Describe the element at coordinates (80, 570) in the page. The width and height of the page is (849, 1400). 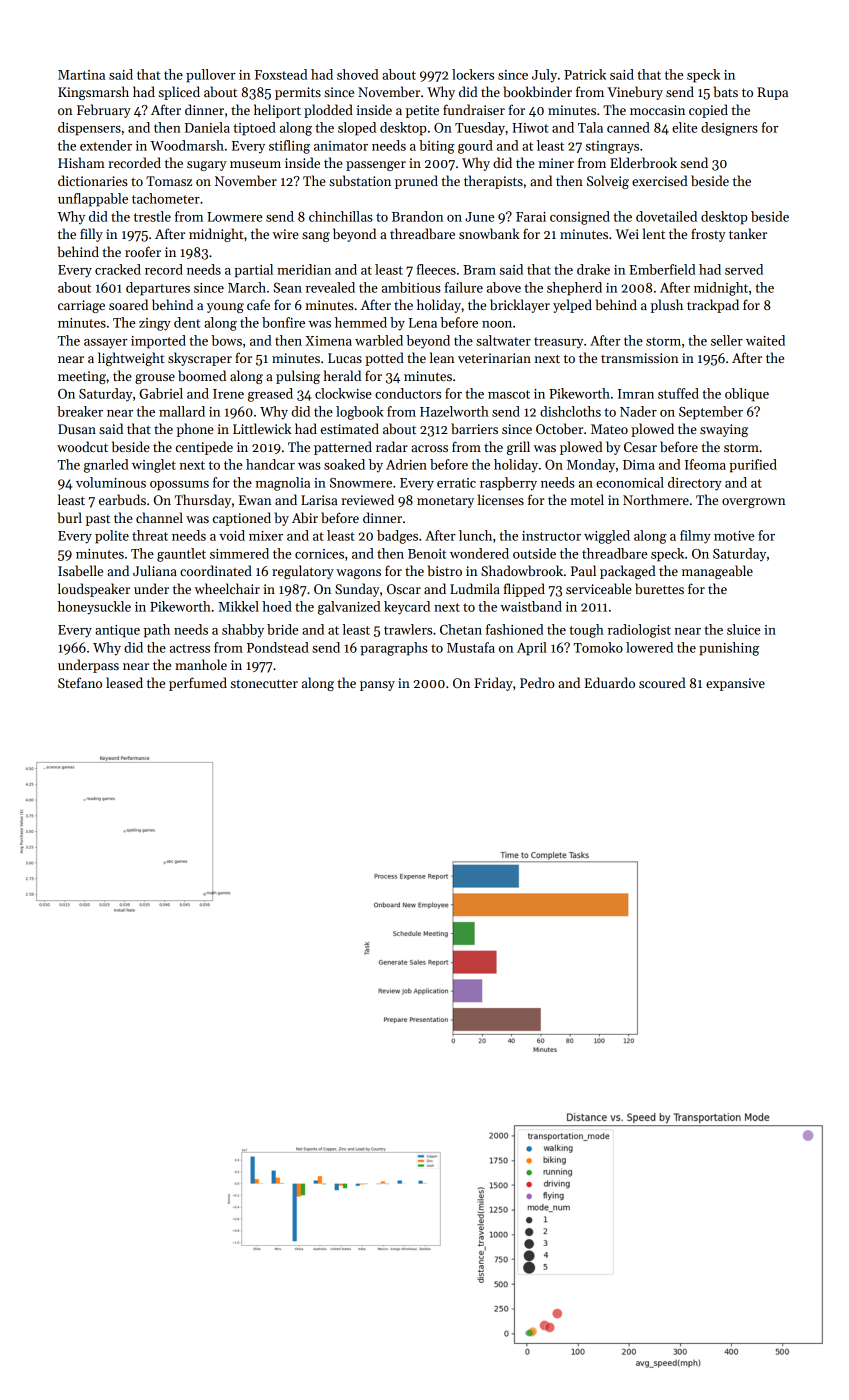
I see `Isabelle` at that location.
